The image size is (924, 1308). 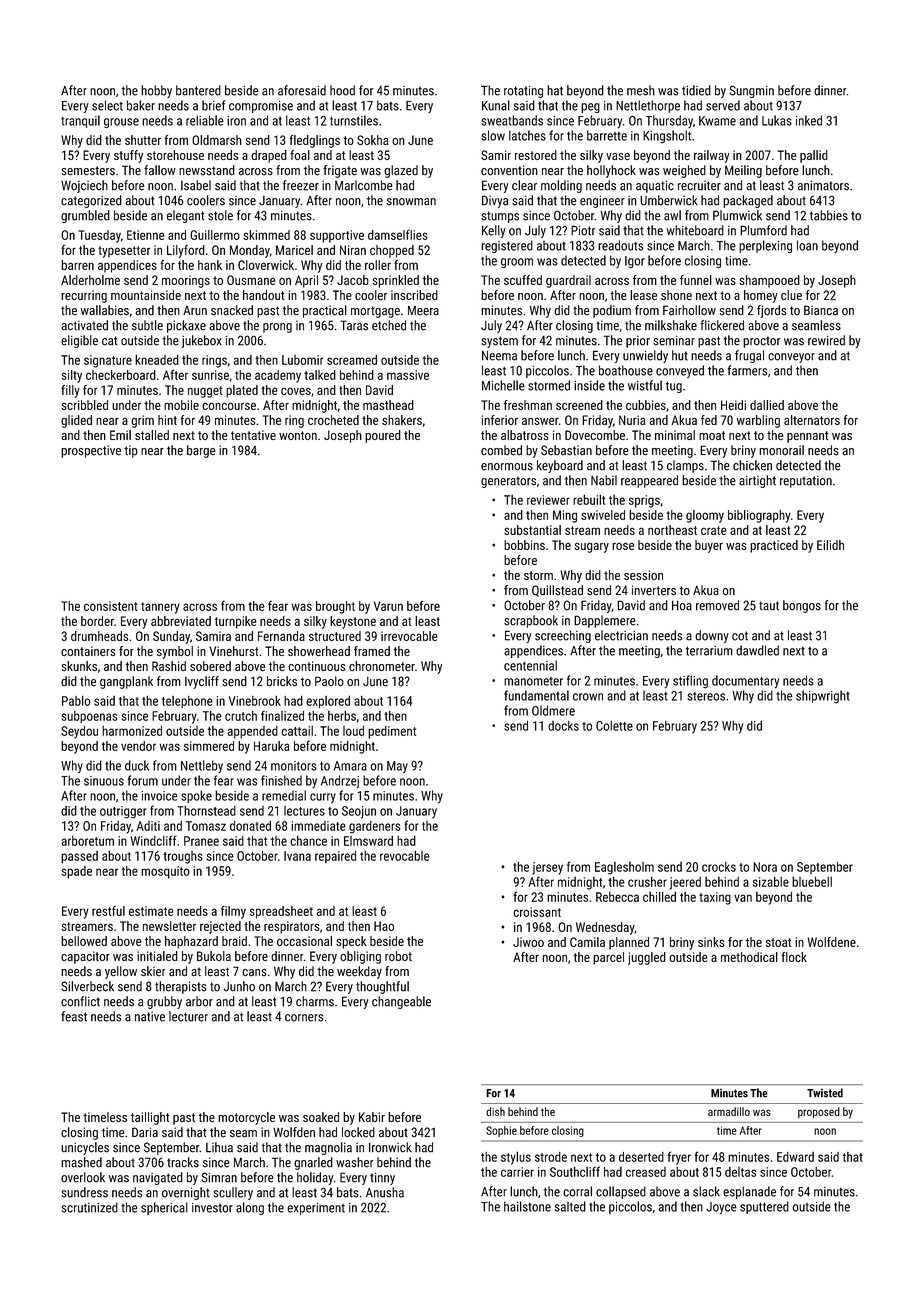 What do you see at coordinates (531, 621) in the screenshot?
I see `scrapbook` at bounding box center [531, 621].
